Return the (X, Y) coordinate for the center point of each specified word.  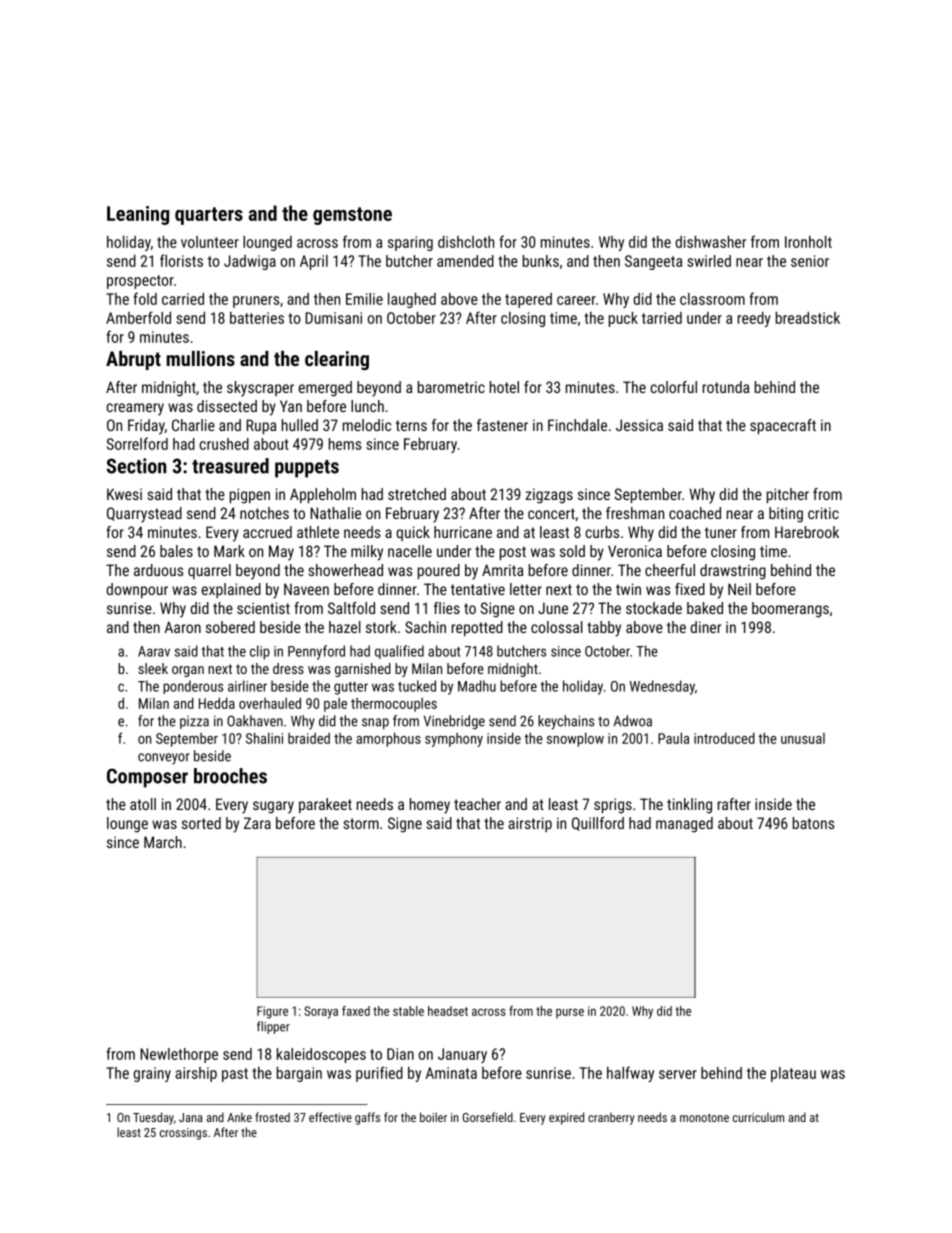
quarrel (209, 571)
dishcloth (466, 242)
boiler (433, 1117)
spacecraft (783, 426)
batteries (257, 318)
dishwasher (710, 242)
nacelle (410, 551)
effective (330, 1117)
